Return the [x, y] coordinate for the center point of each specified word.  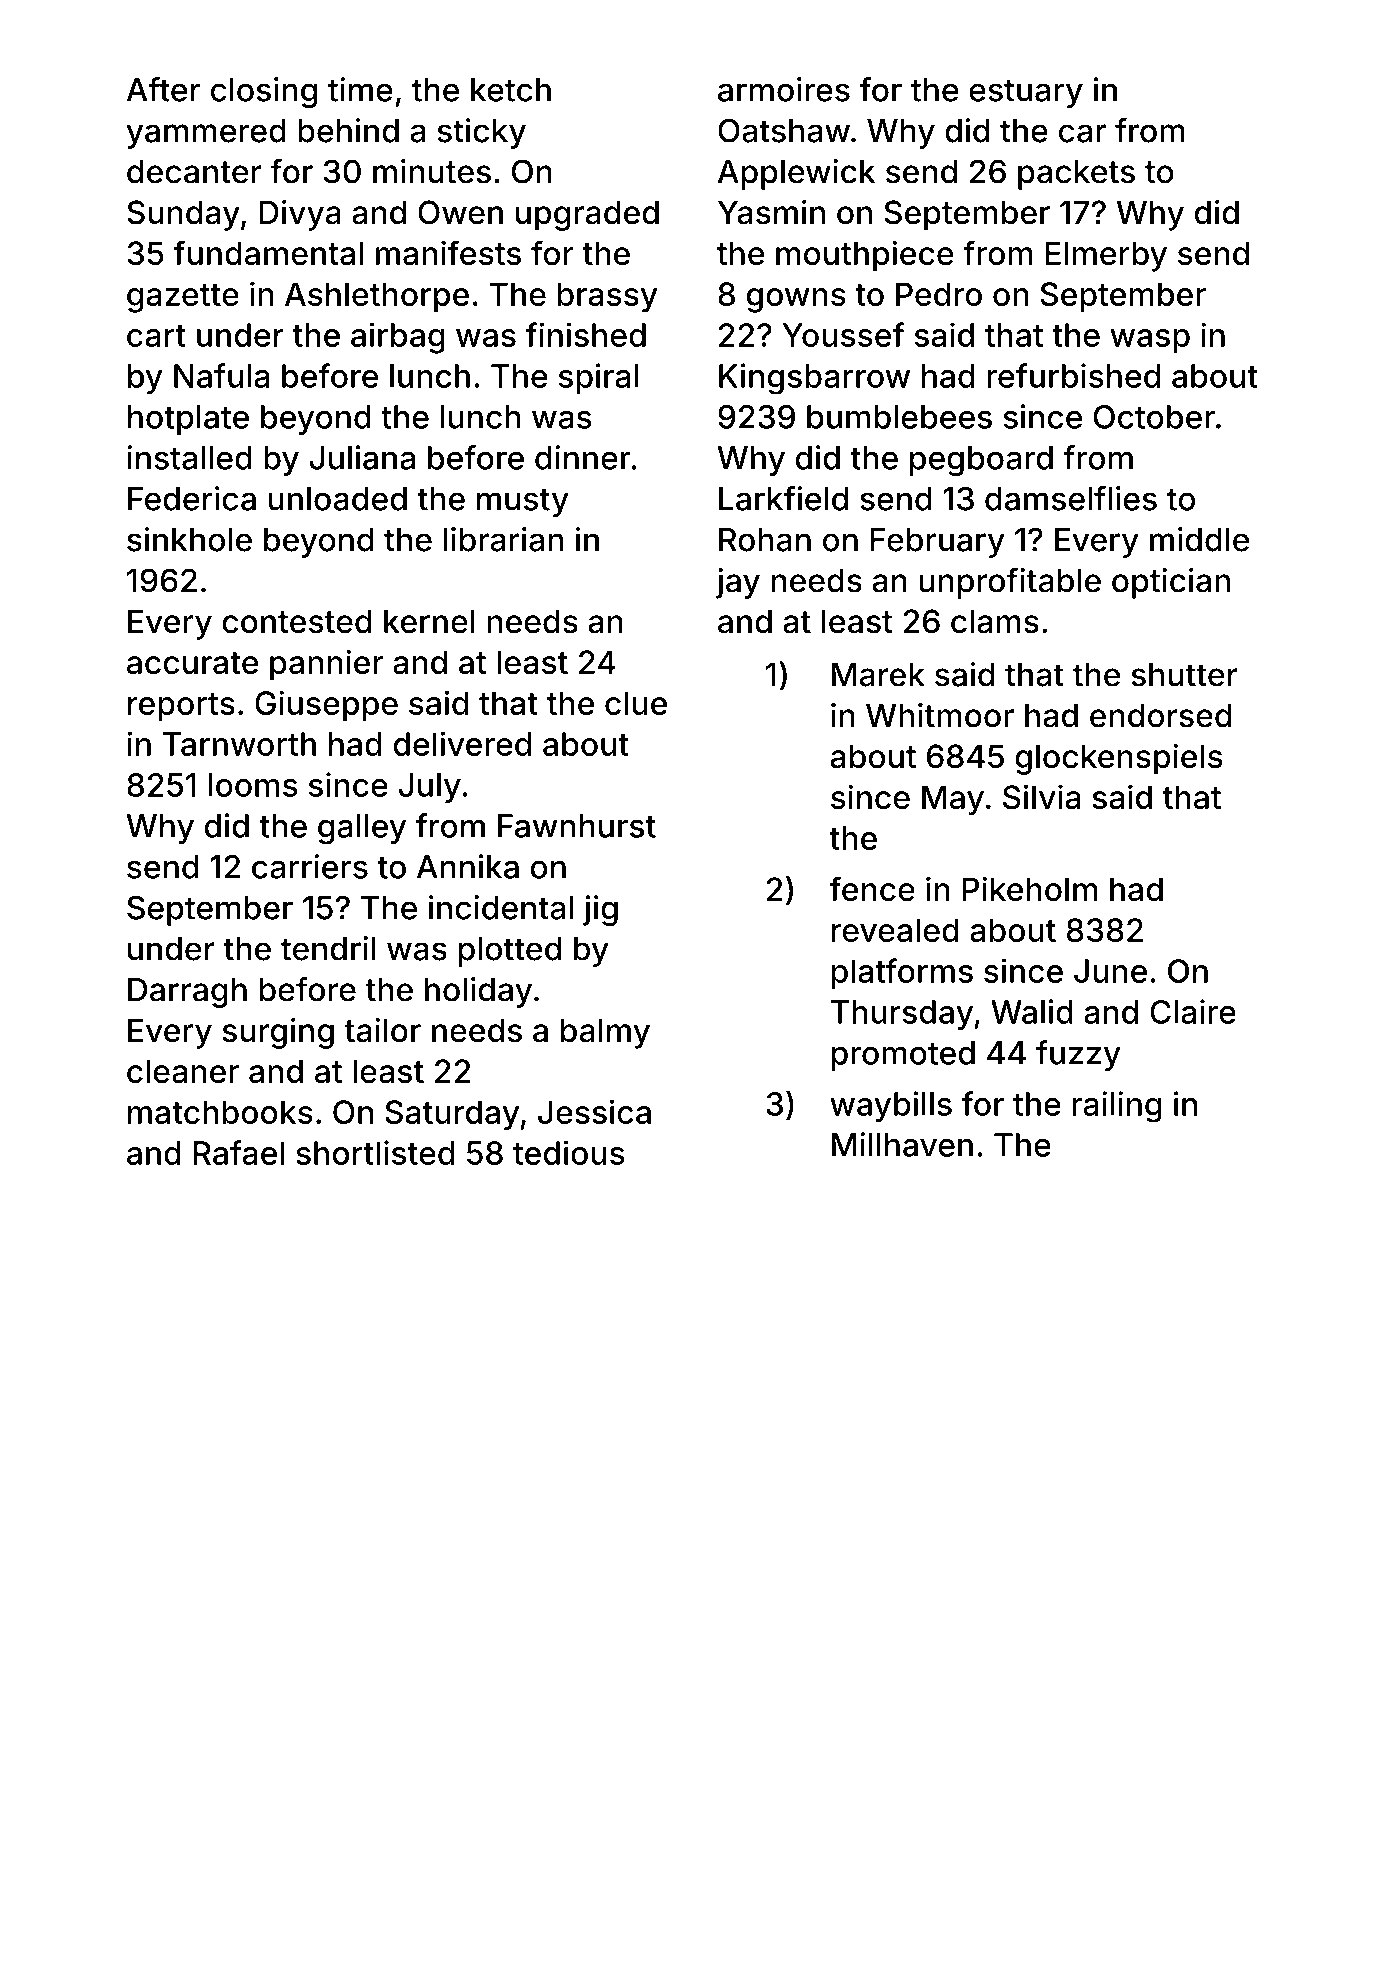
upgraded [587, 215]
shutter [1184, 675]
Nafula [221, 375]
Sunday [183, 215]
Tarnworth [239, 744]
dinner [583, 457]
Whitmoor [940, 715]
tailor [383, 1030]
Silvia [1042, 796]
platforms [902, 973]
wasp [1150, 341]
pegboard [981, 461]
